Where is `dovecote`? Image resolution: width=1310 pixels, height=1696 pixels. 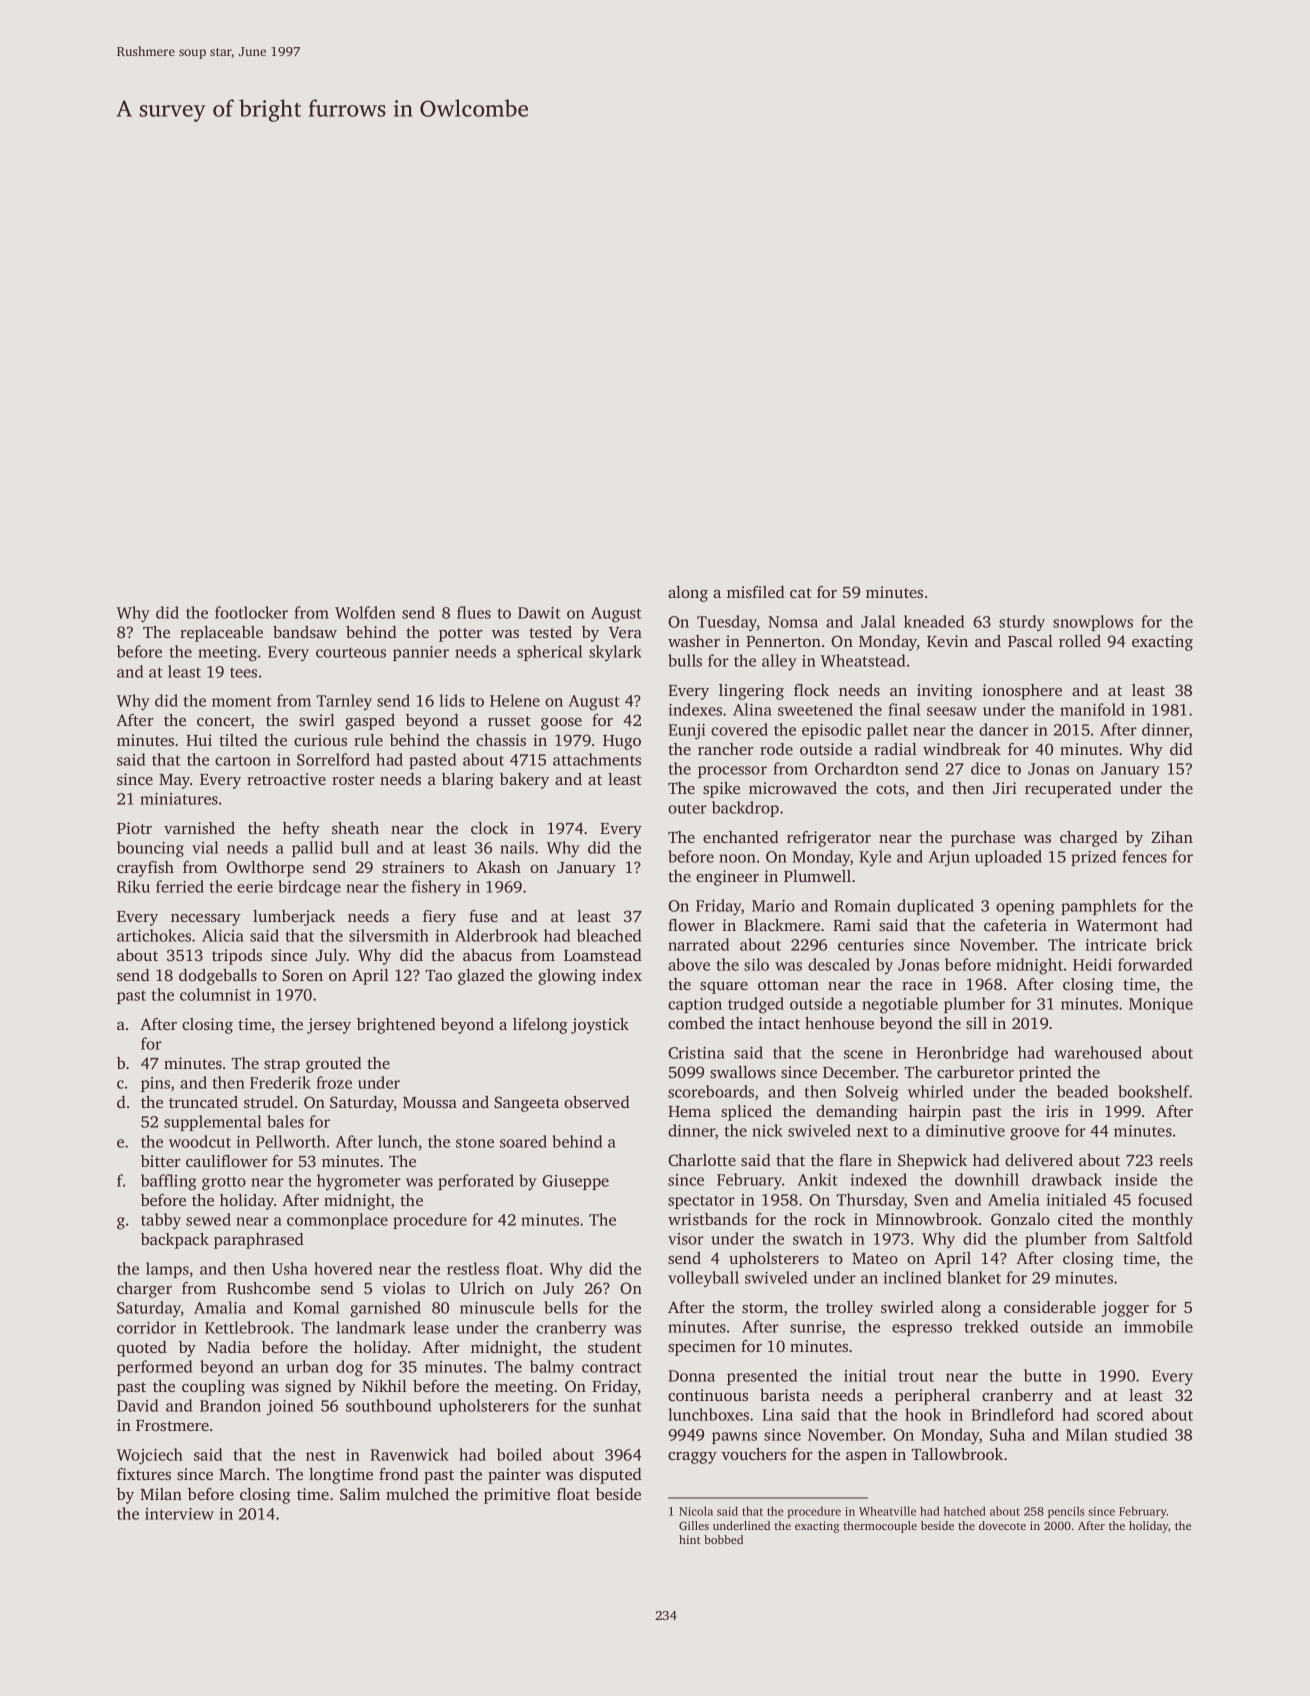 dovecote is located at coordinates (1002, 1525).
